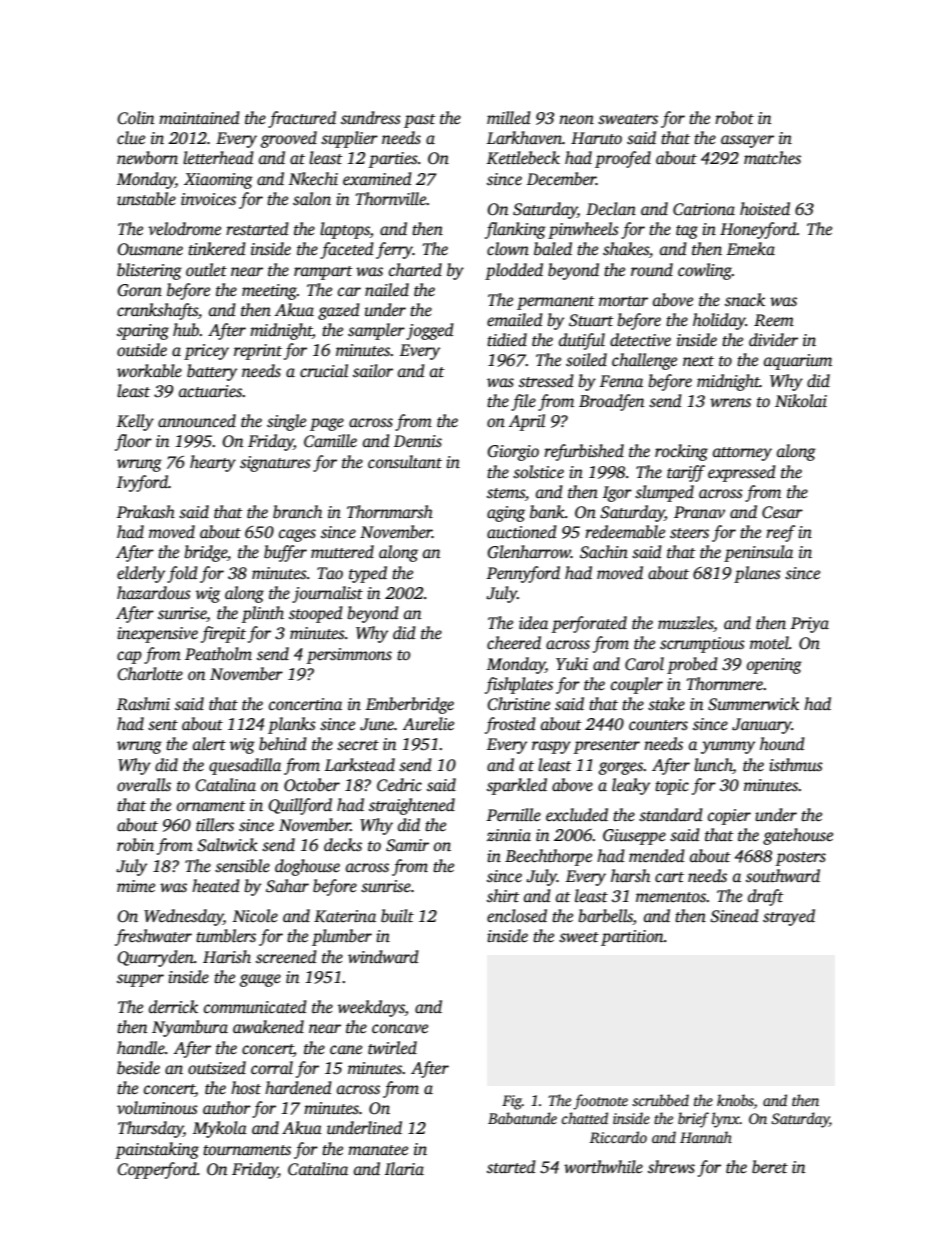  I want to click on alert, so click(209, 744).
